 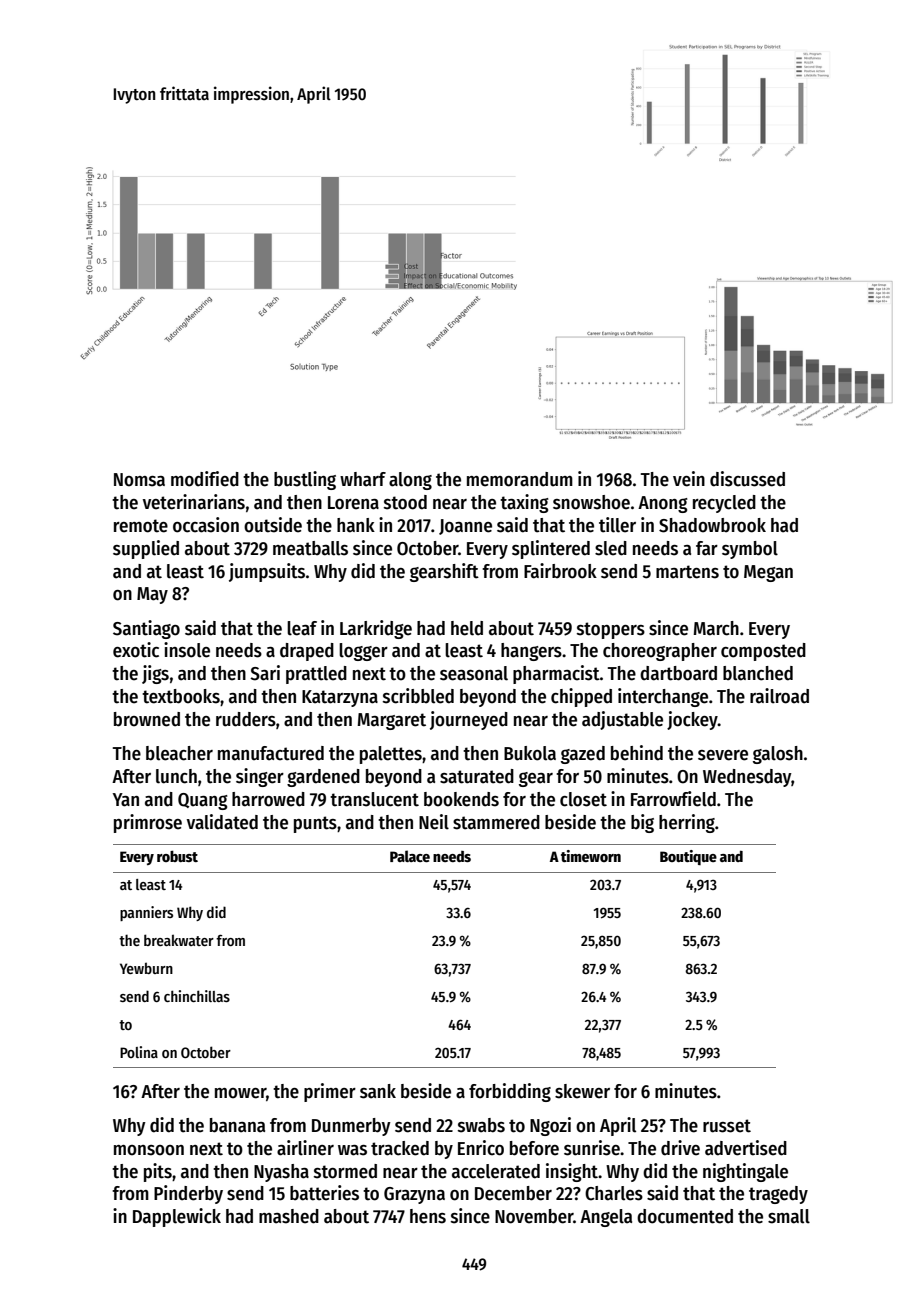 What do you see at coordinates (467, 628) in the screenshot?
I see `held` at bounding box center [467, 628].
